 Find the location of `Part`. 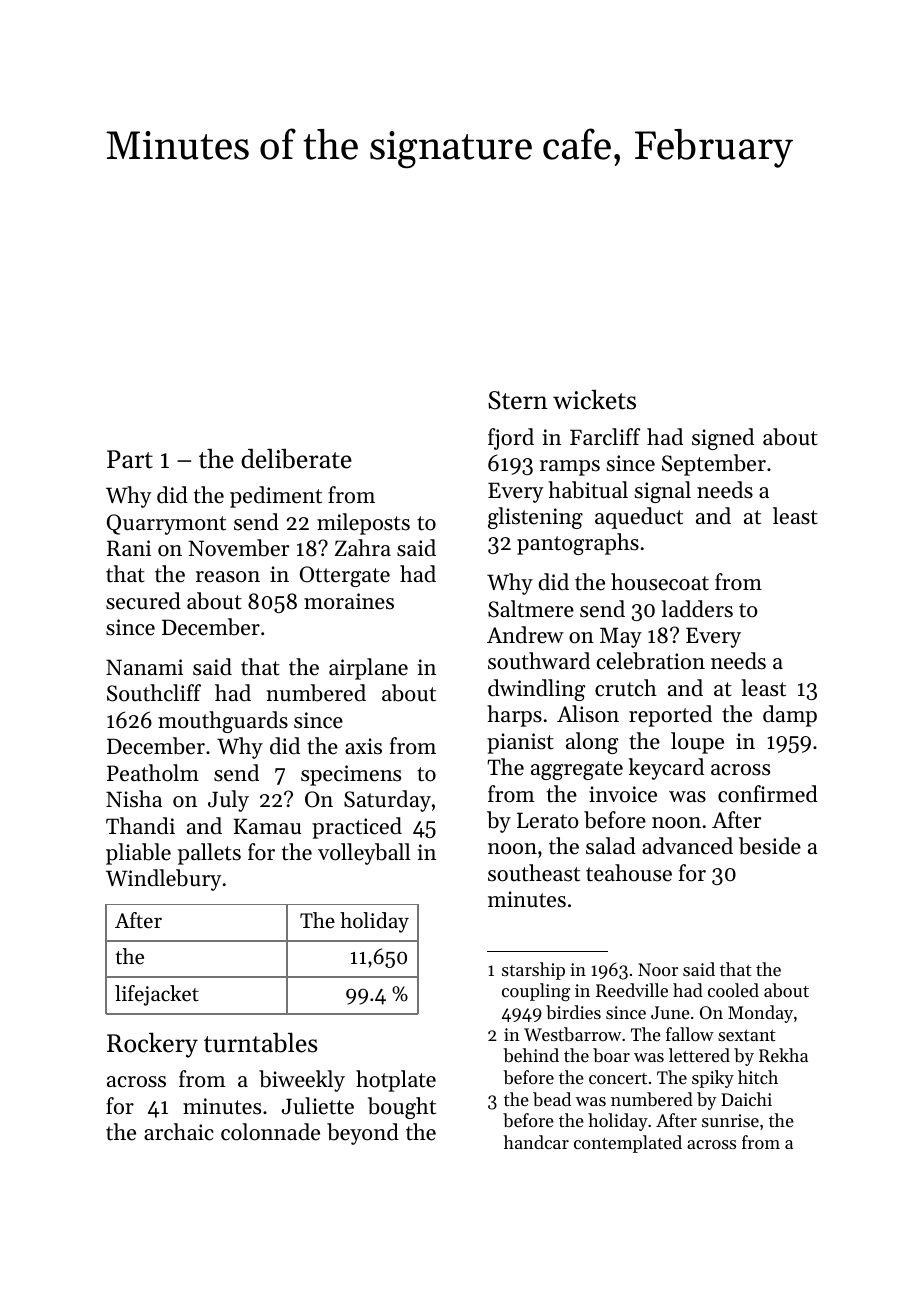

Part is located at coordinates (130, 459).
